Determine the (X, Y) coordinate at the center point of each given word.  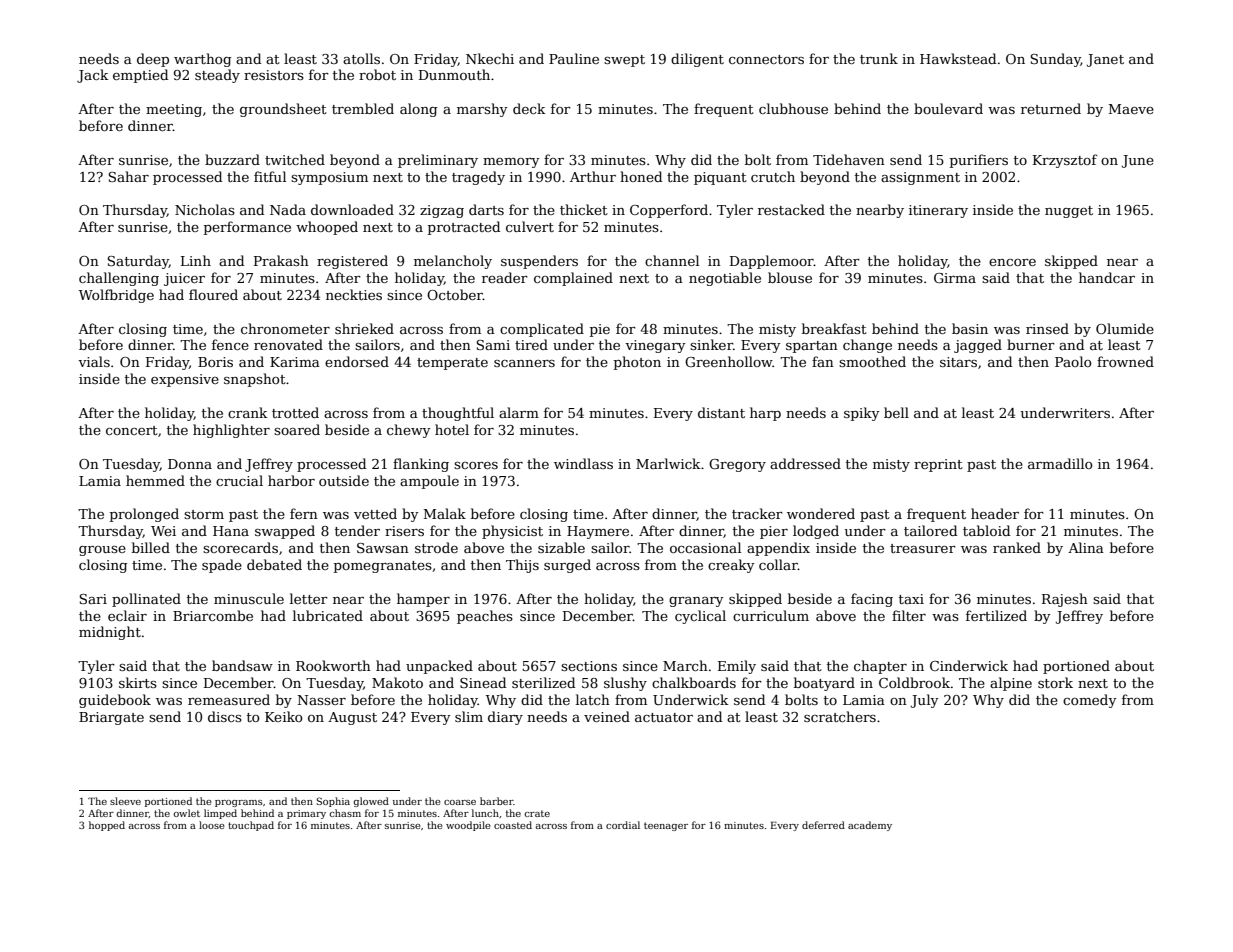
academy (870, 826)
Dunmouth (454, 74)
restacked (791, 209)
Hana (231, 531)
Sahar (128, 176)
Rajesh (1065, 600)
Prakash (281, 260)
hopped (107, 826)
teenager (666, 826)
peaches (485, 617)
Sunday (1055, 60)
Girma (955, 278)
